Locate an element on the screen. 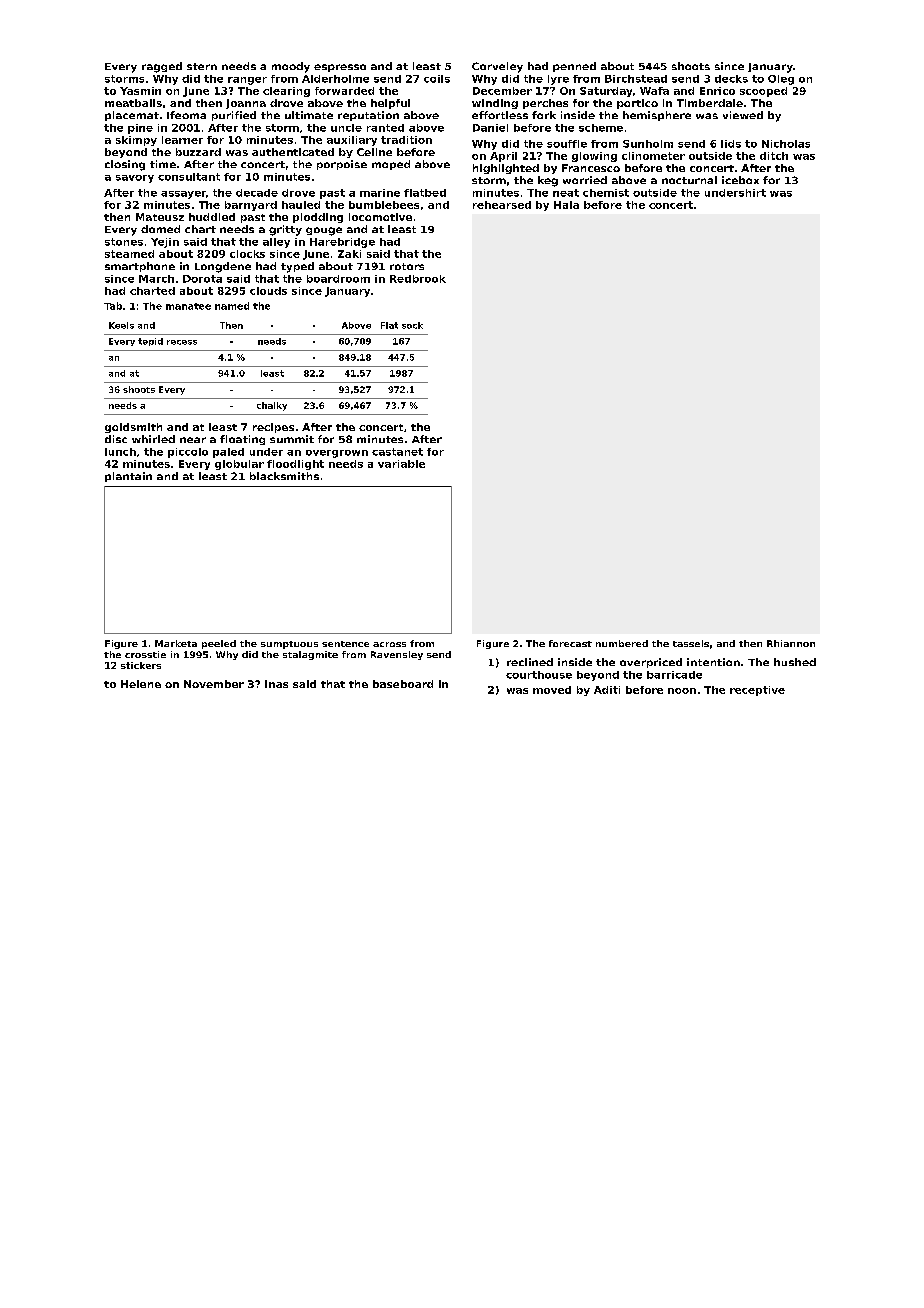  icebox is located at coordinates (740, 180).
